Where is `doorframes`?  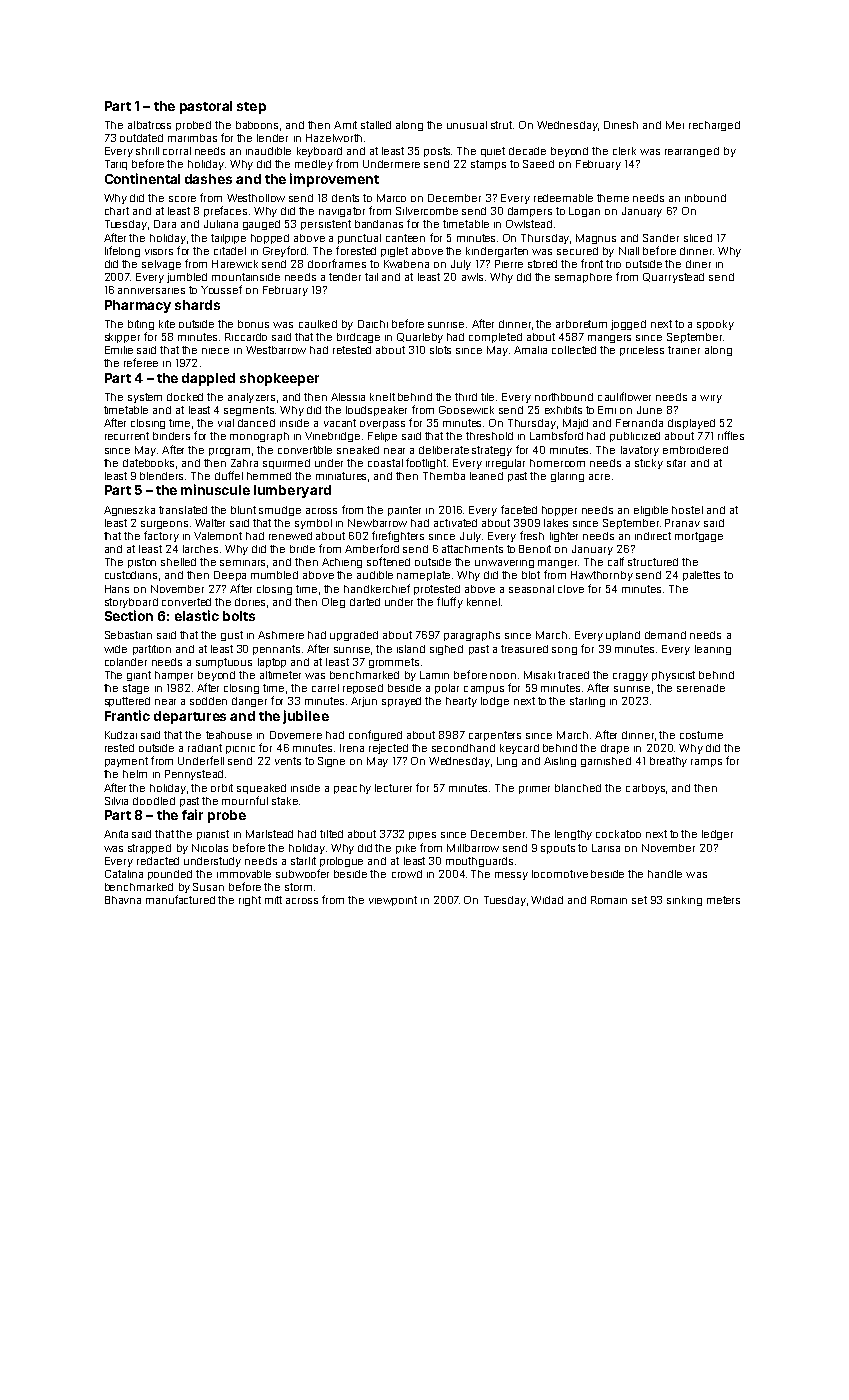 doorframes is located at coordinates (337, 263).
